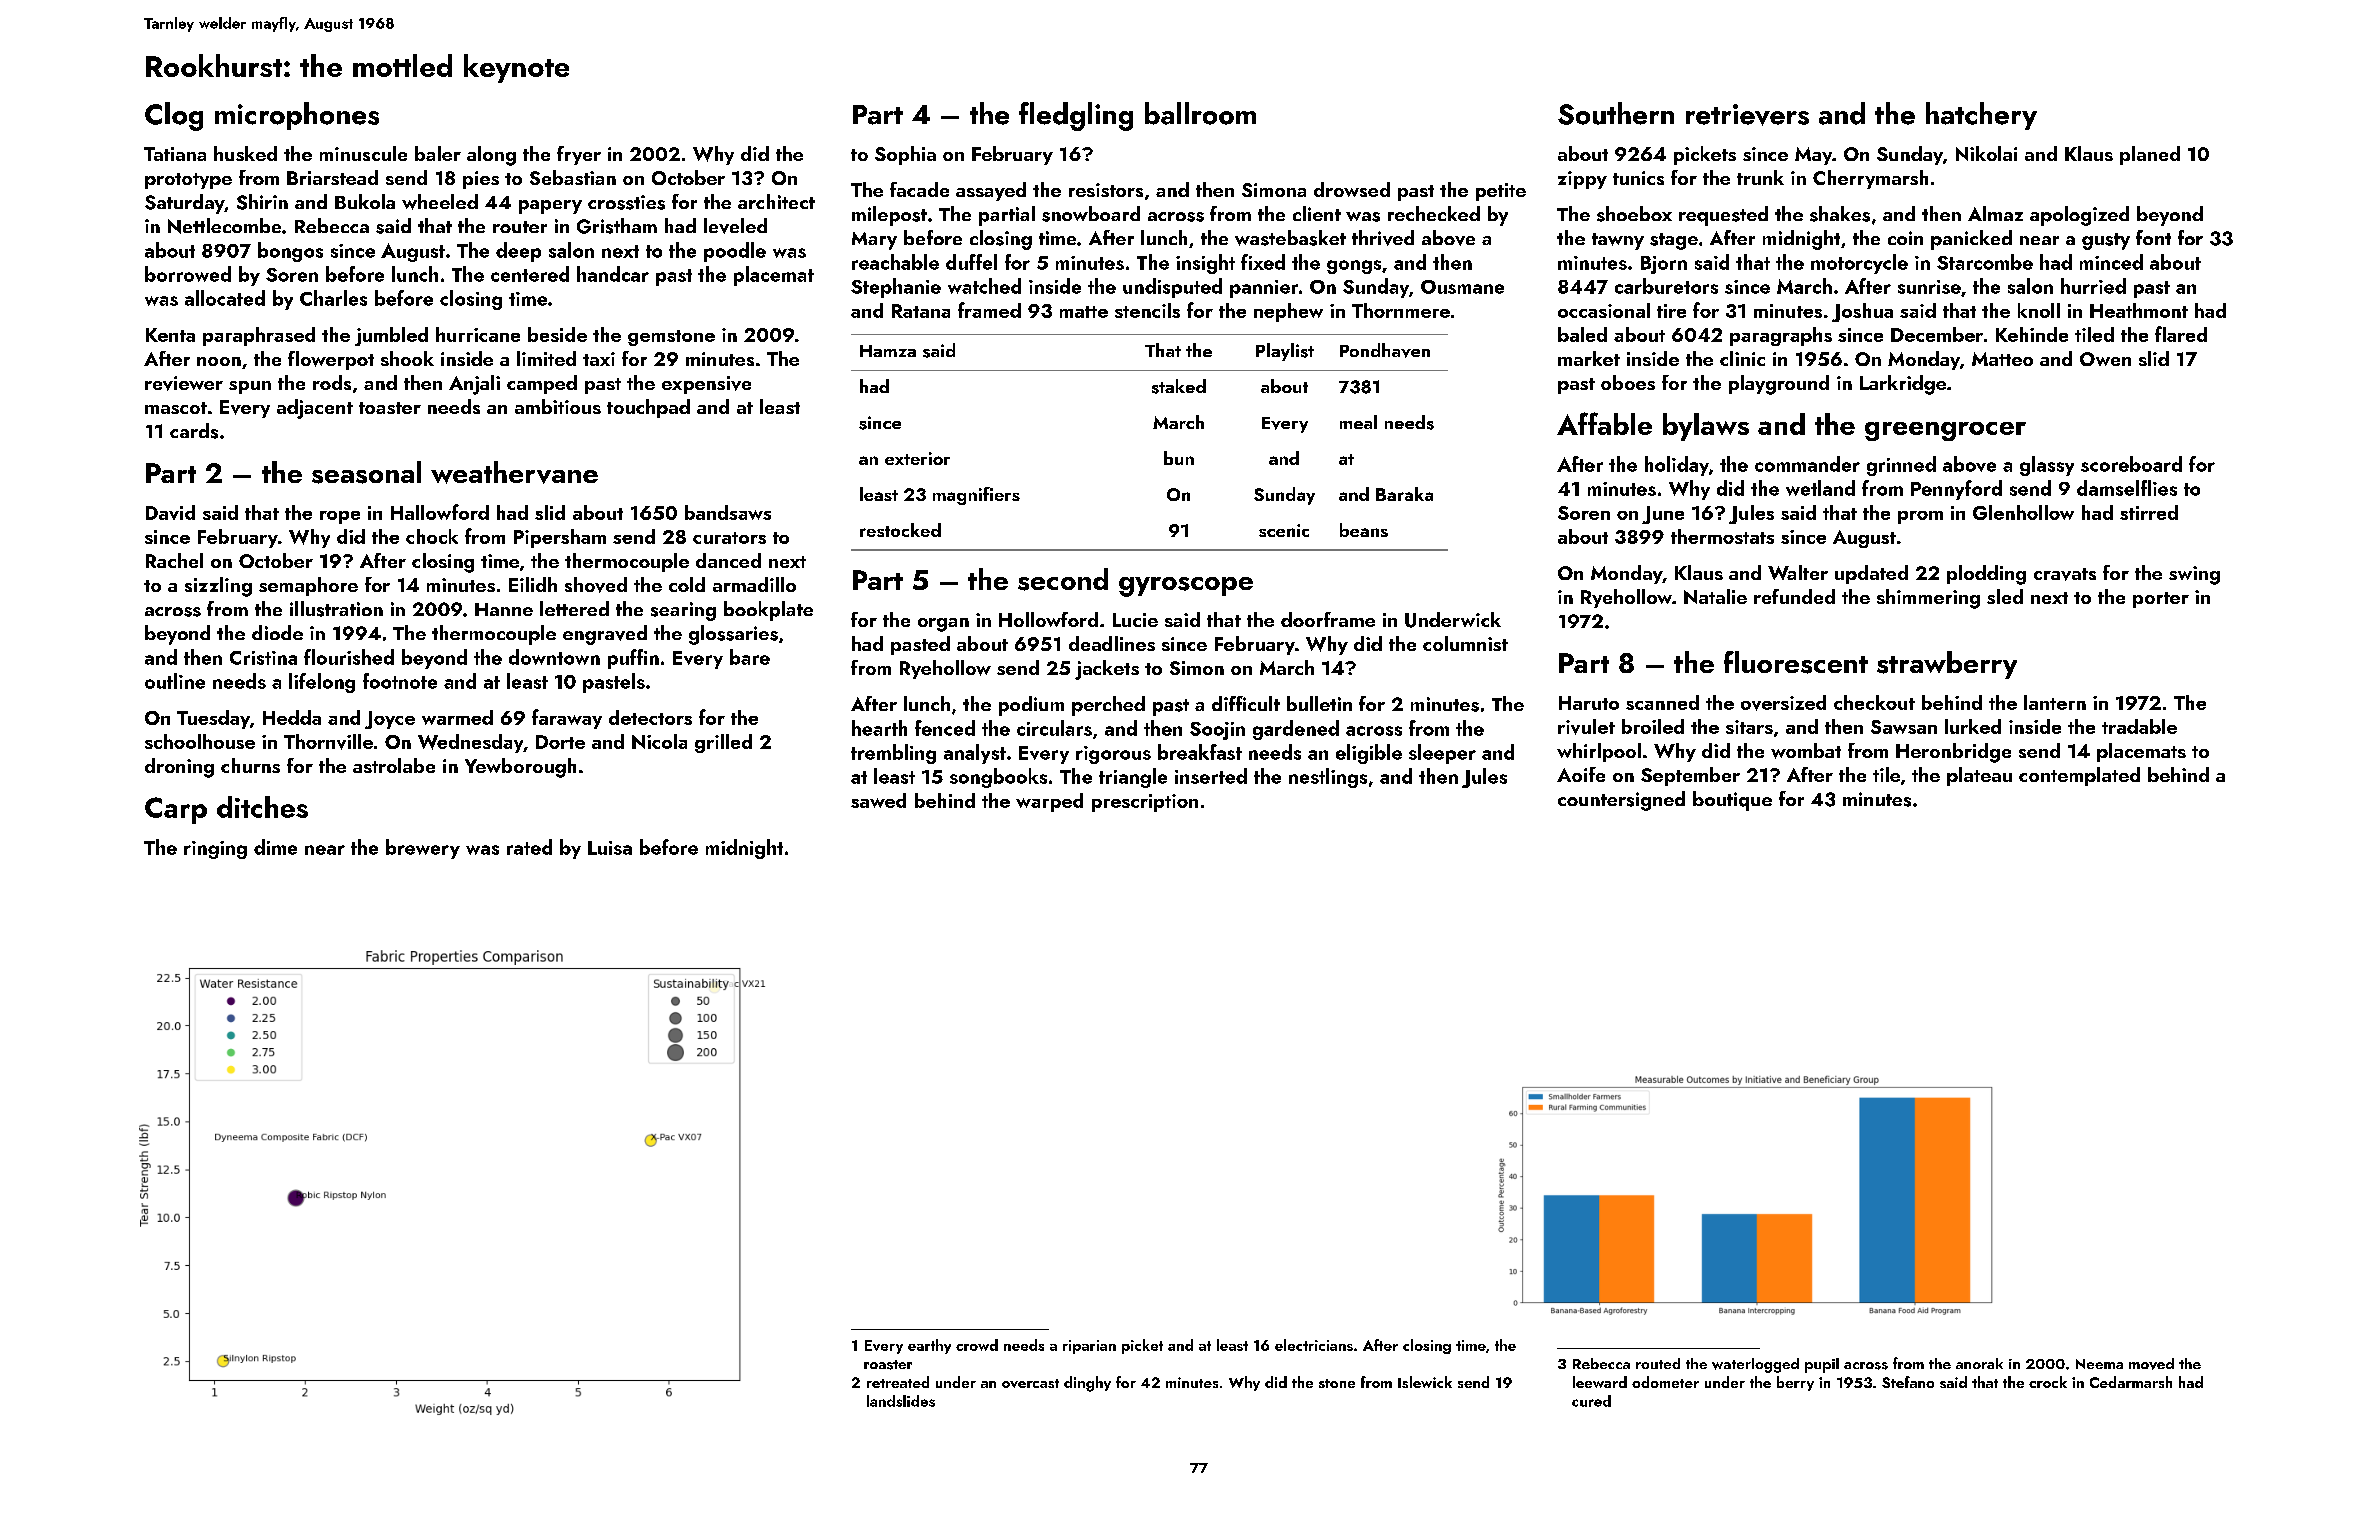  I want to click on ballroom, so click(1200, 113).
